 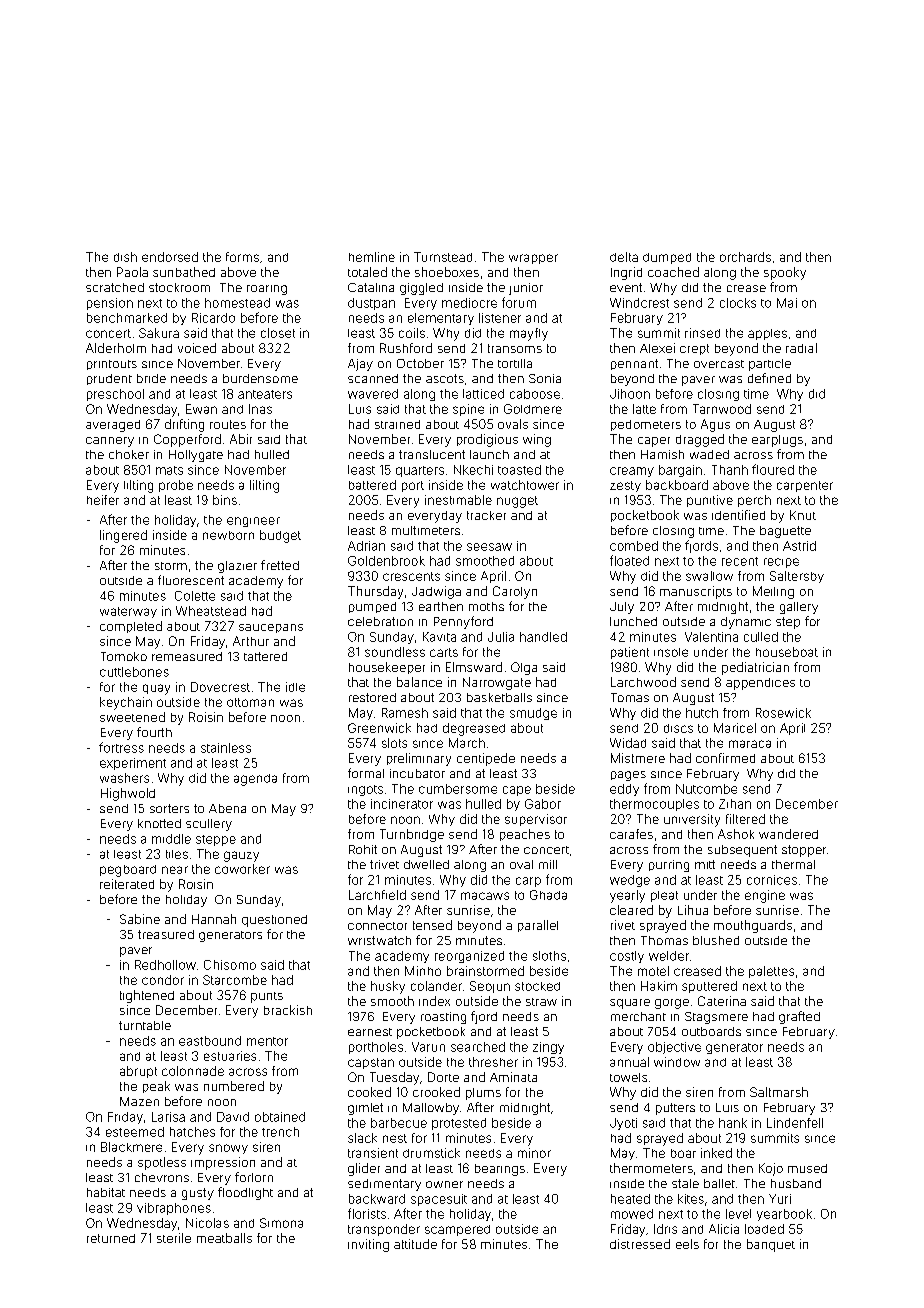 What do you see at coordinates (500, 1170) in the screenshot?
I see `bearings` at bounding box center [500, 1170].
